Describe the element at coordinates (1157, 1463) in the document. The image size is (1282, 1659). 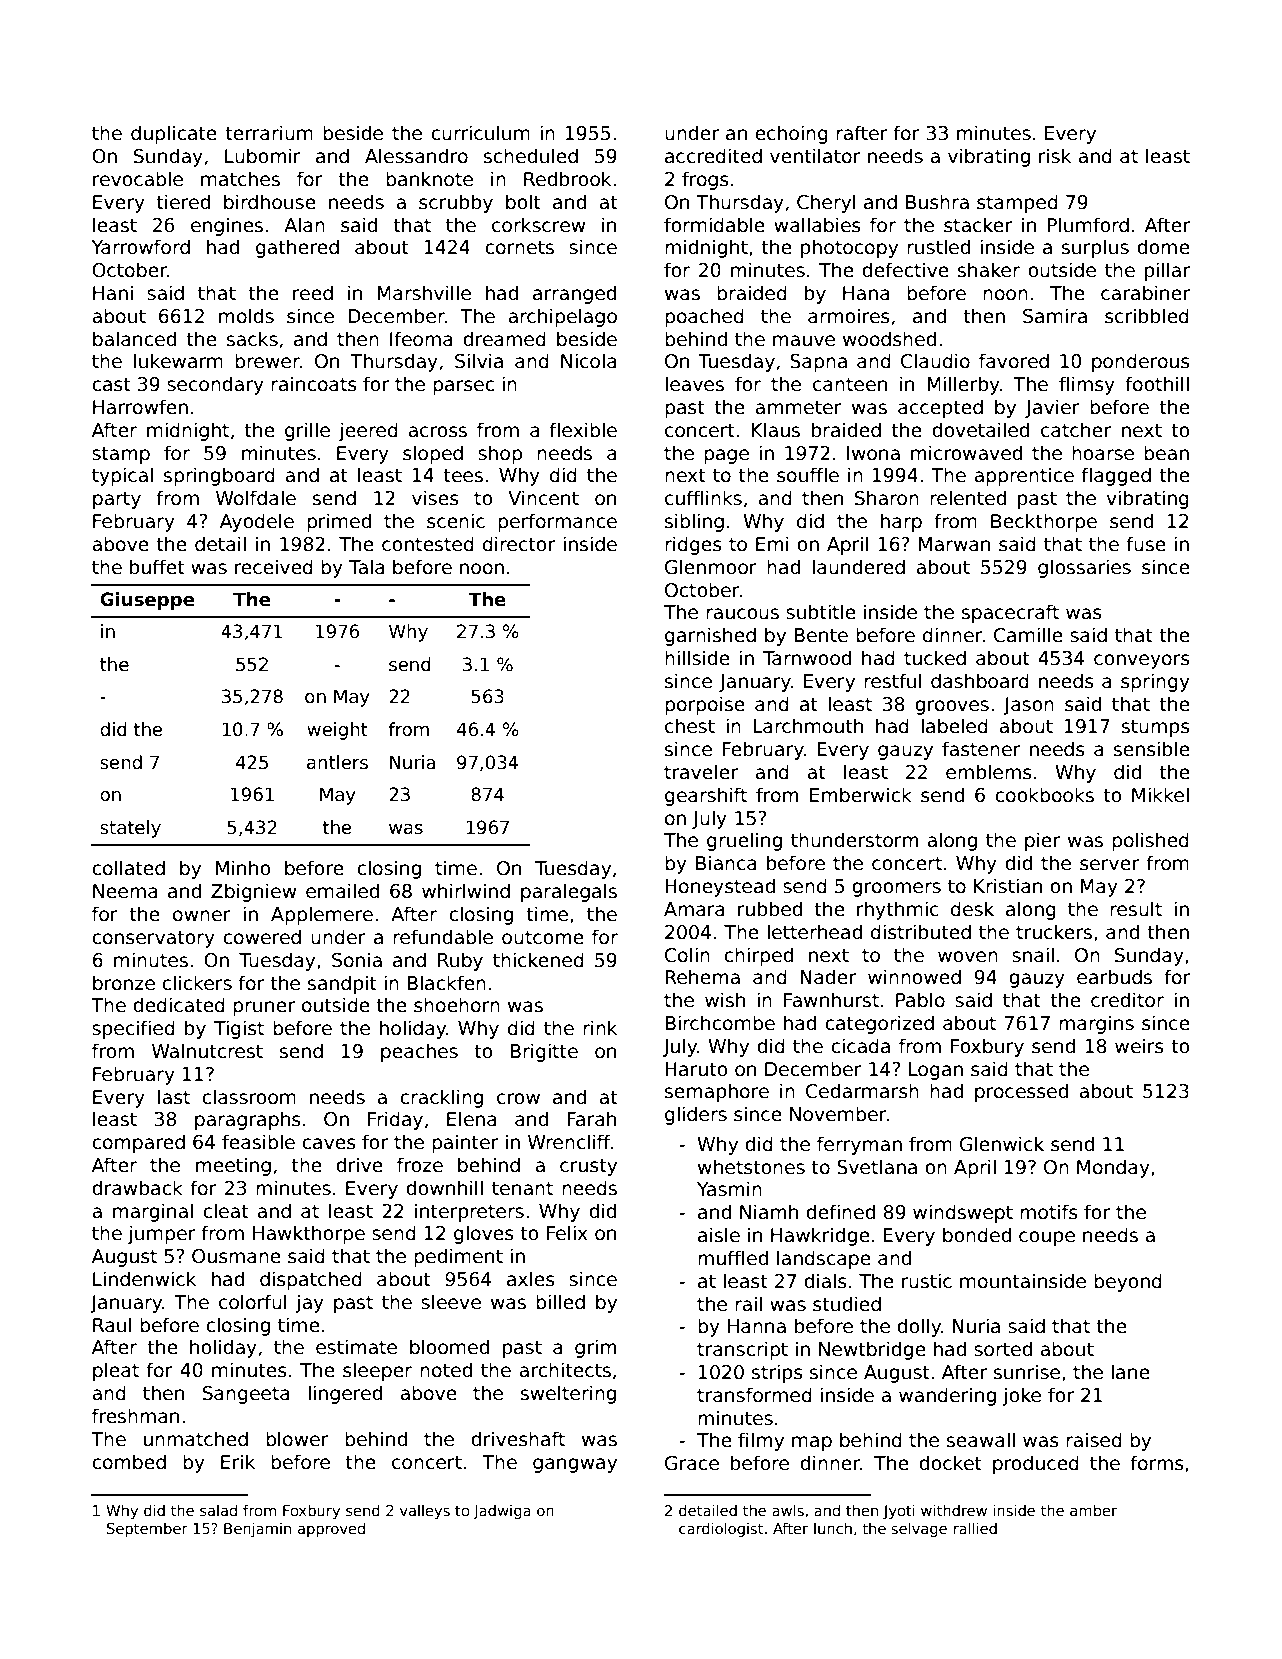
I see `forms` at that location.
